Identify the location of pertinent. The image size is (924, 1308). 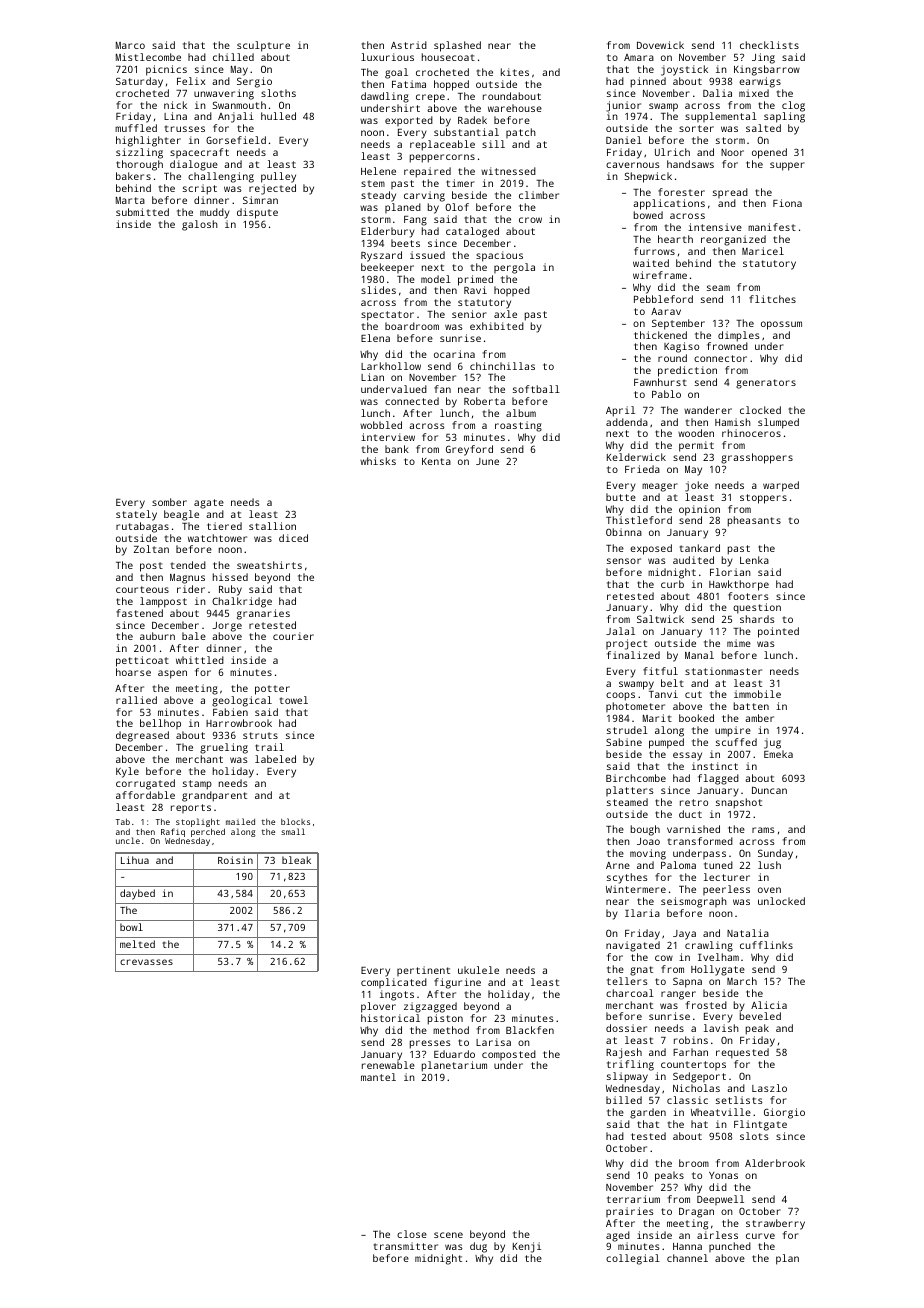
(423, 971).
